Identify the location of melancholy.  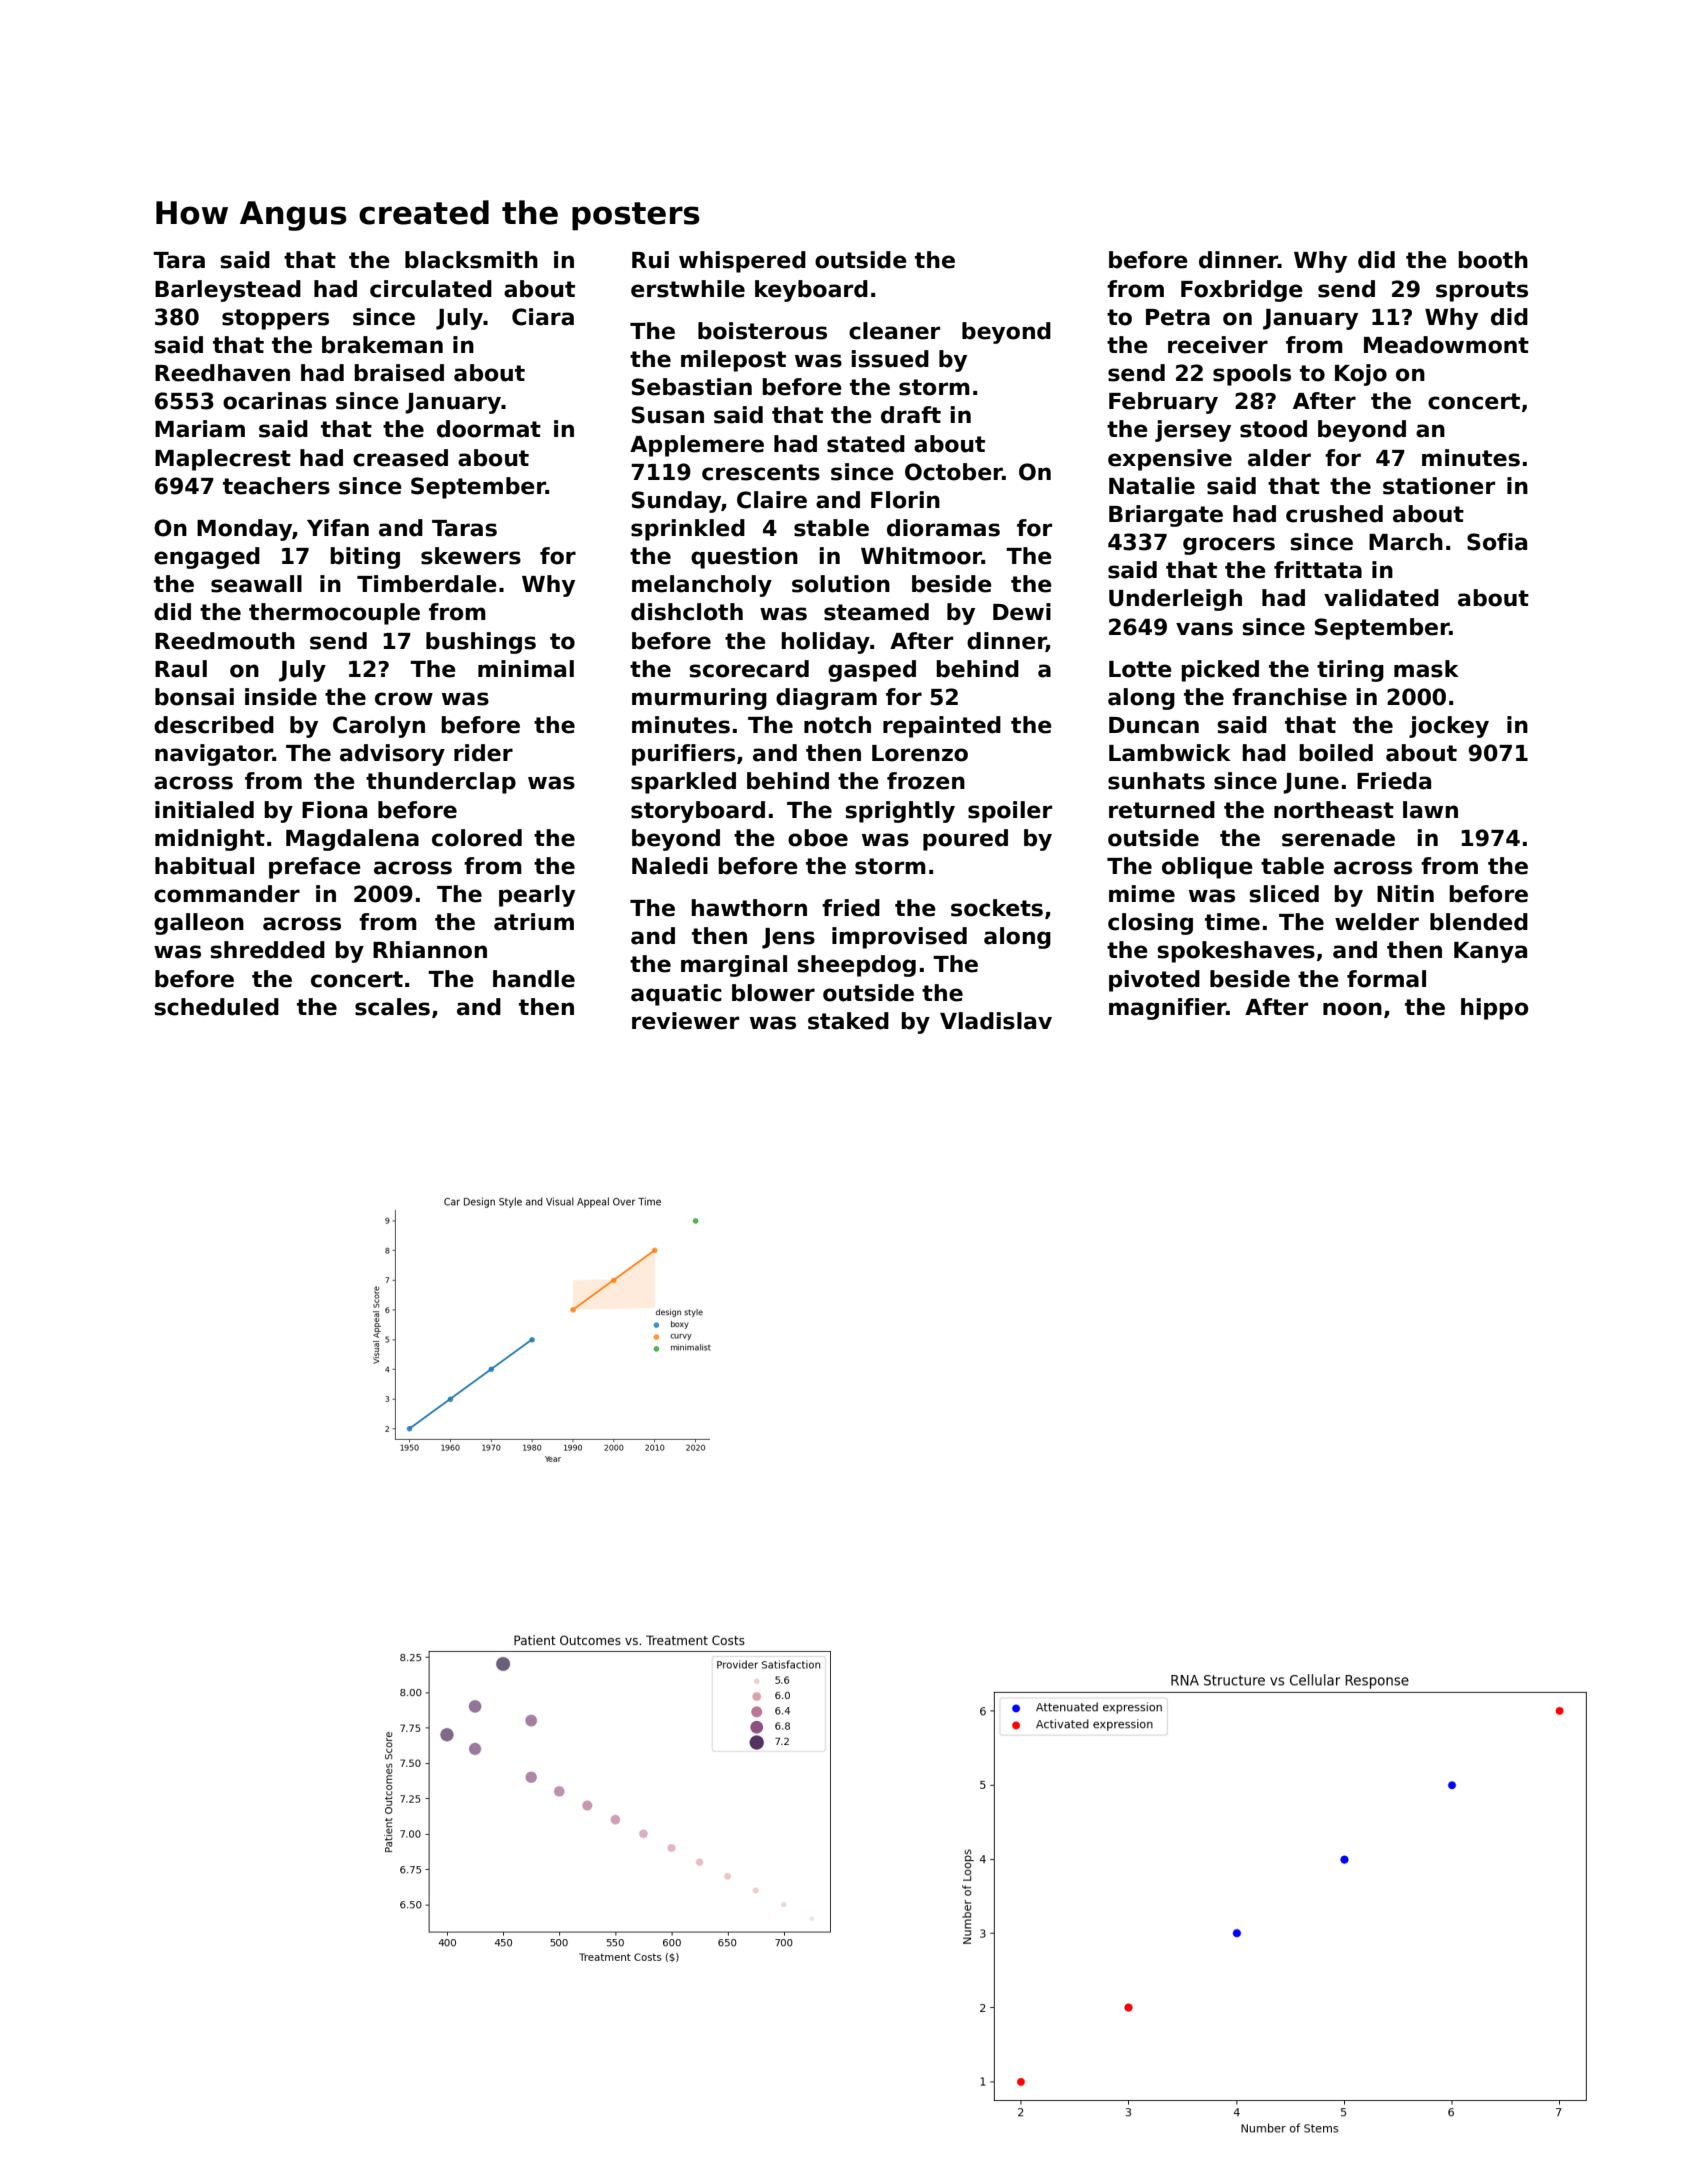
(702, 586).
